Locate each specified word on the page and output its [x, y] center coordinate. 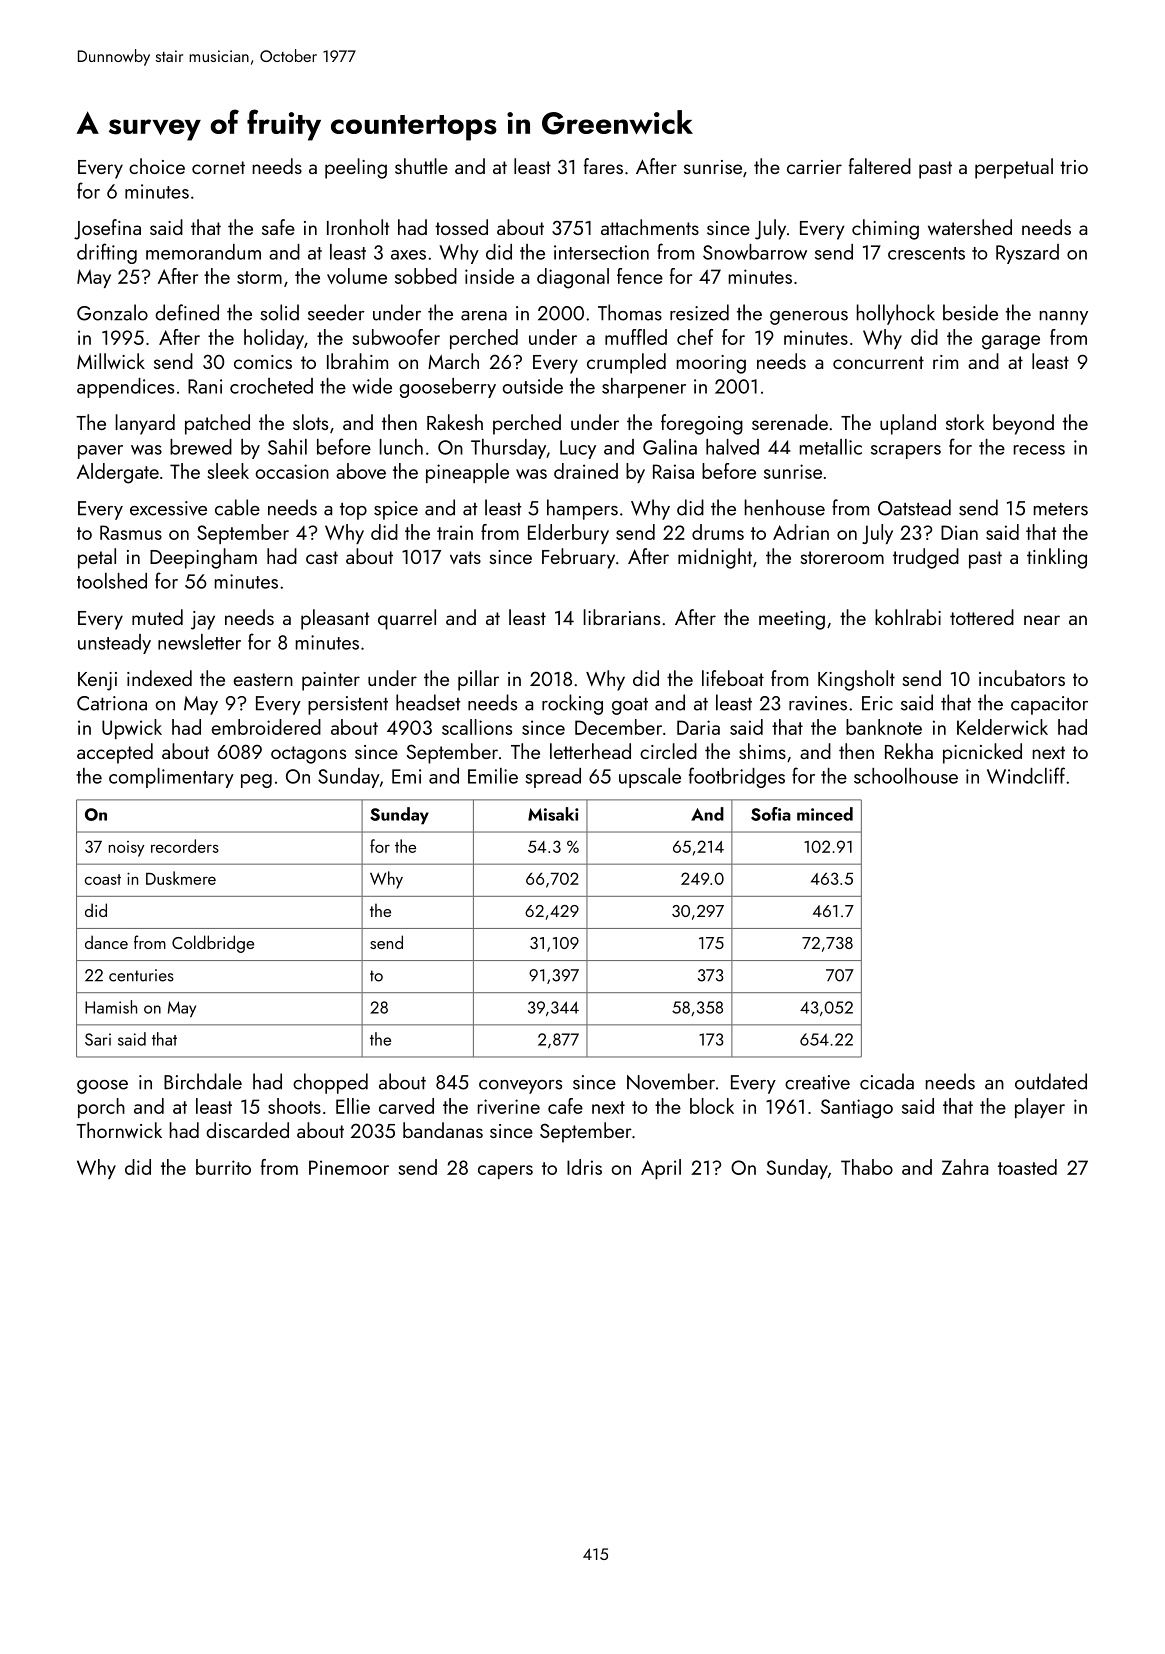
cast [322, 557]
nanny [1064, 318]
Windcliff [1026, 775]
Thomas [630, 312]
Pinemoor [349, 1167]
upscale [650, 778]
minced [825, 814]
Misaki [553, 814]
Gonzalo [112, 312]
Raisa [673, 471]
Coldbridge [213, 944]
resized [699, 312]
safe [278, 227]
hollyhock [896, 314]
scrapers [906, 452]
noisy [127, 849]
